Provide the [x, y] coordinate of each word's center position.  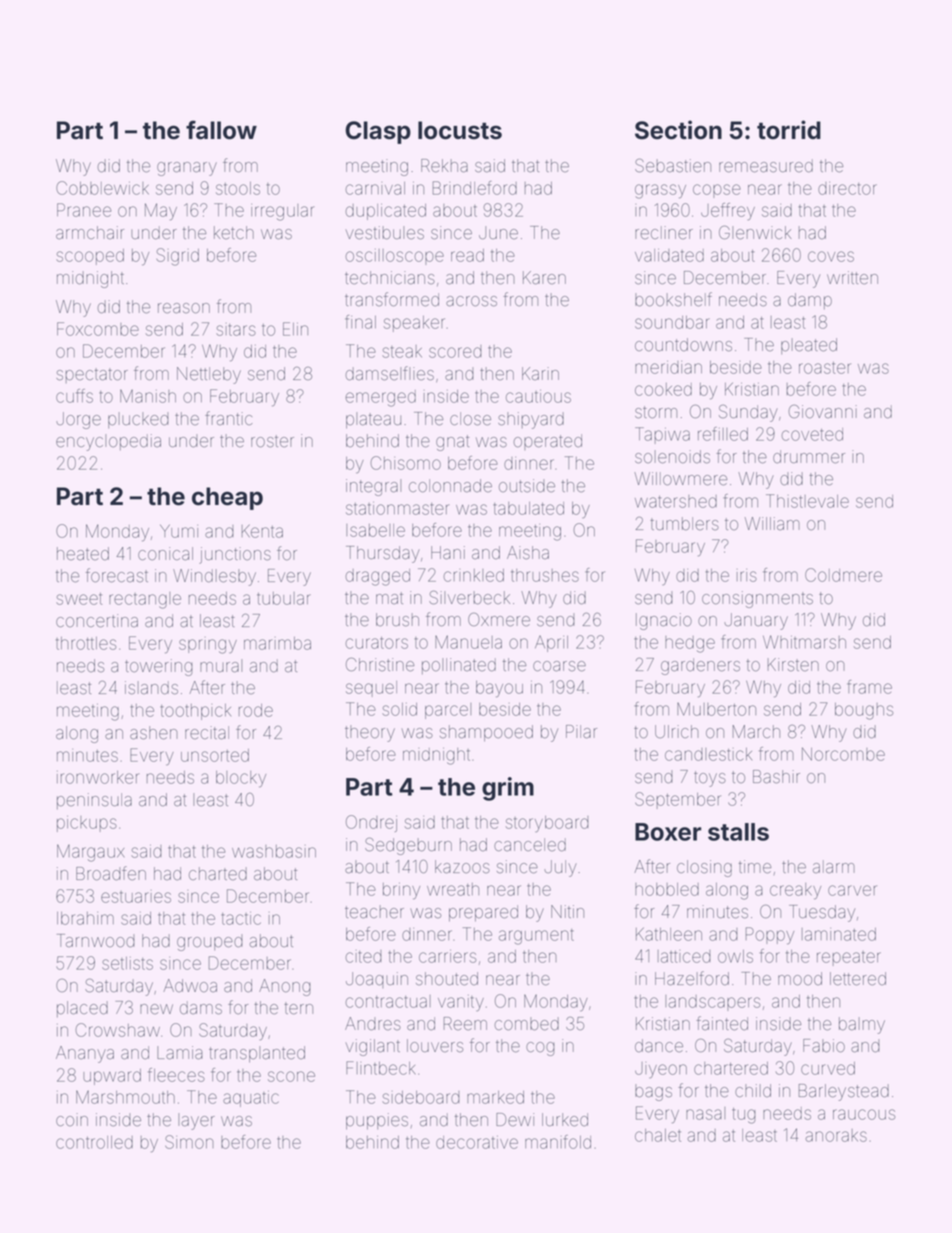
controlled [94, 1142]
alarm [834, 866]
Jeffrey [728, 212]
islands [151, 688]
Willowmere [680, 479]
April [551, 643]
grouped [210, 942]
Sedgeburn [408, 846]
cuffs [74, 396]
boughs [864, 711]
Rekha [444, 166]
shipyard [531, 420]
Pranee [84, 210]
